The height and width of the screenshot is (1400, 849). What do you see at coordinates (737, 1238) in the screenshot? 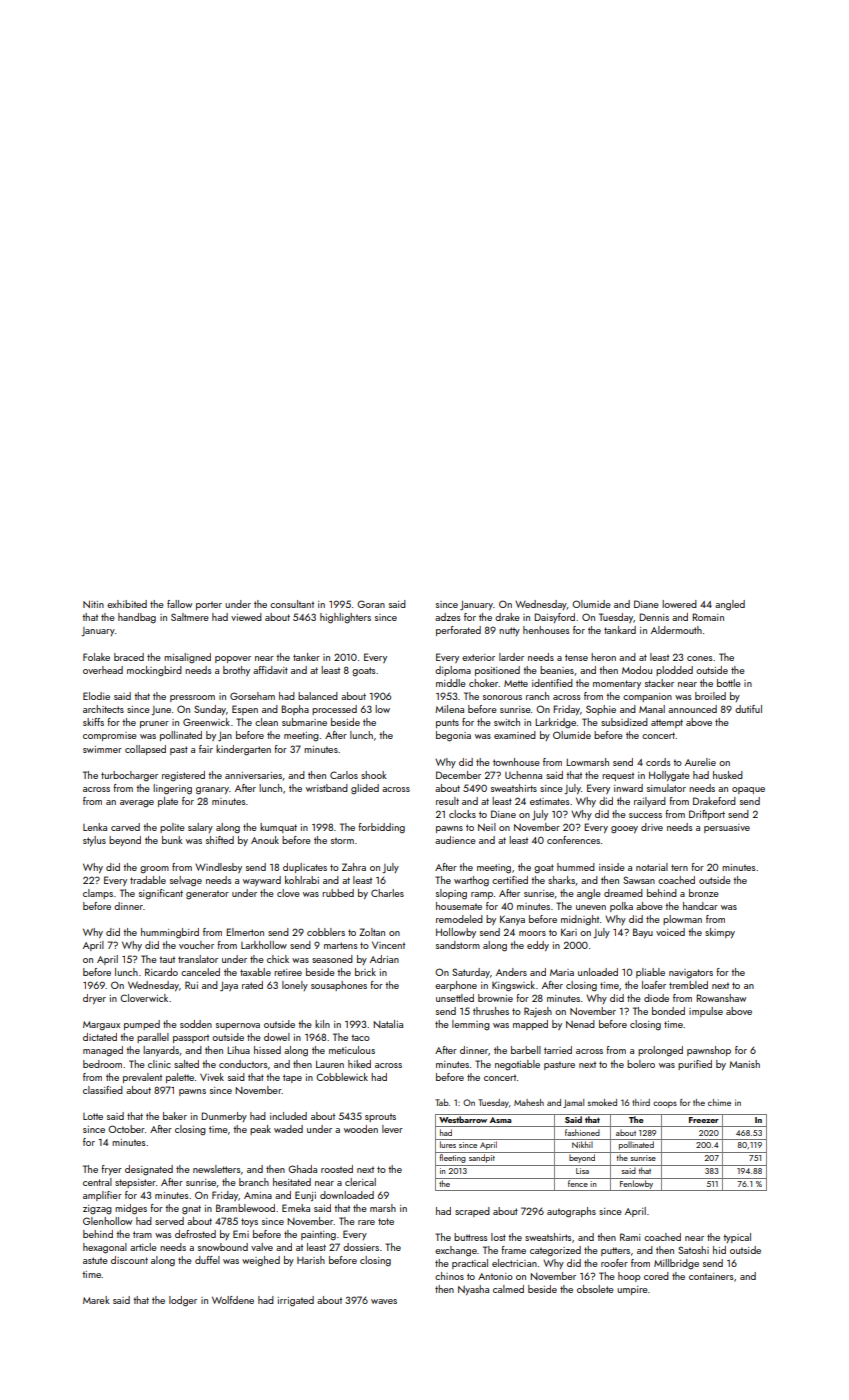
I see `typical` at bounding box center [737, 1238].
